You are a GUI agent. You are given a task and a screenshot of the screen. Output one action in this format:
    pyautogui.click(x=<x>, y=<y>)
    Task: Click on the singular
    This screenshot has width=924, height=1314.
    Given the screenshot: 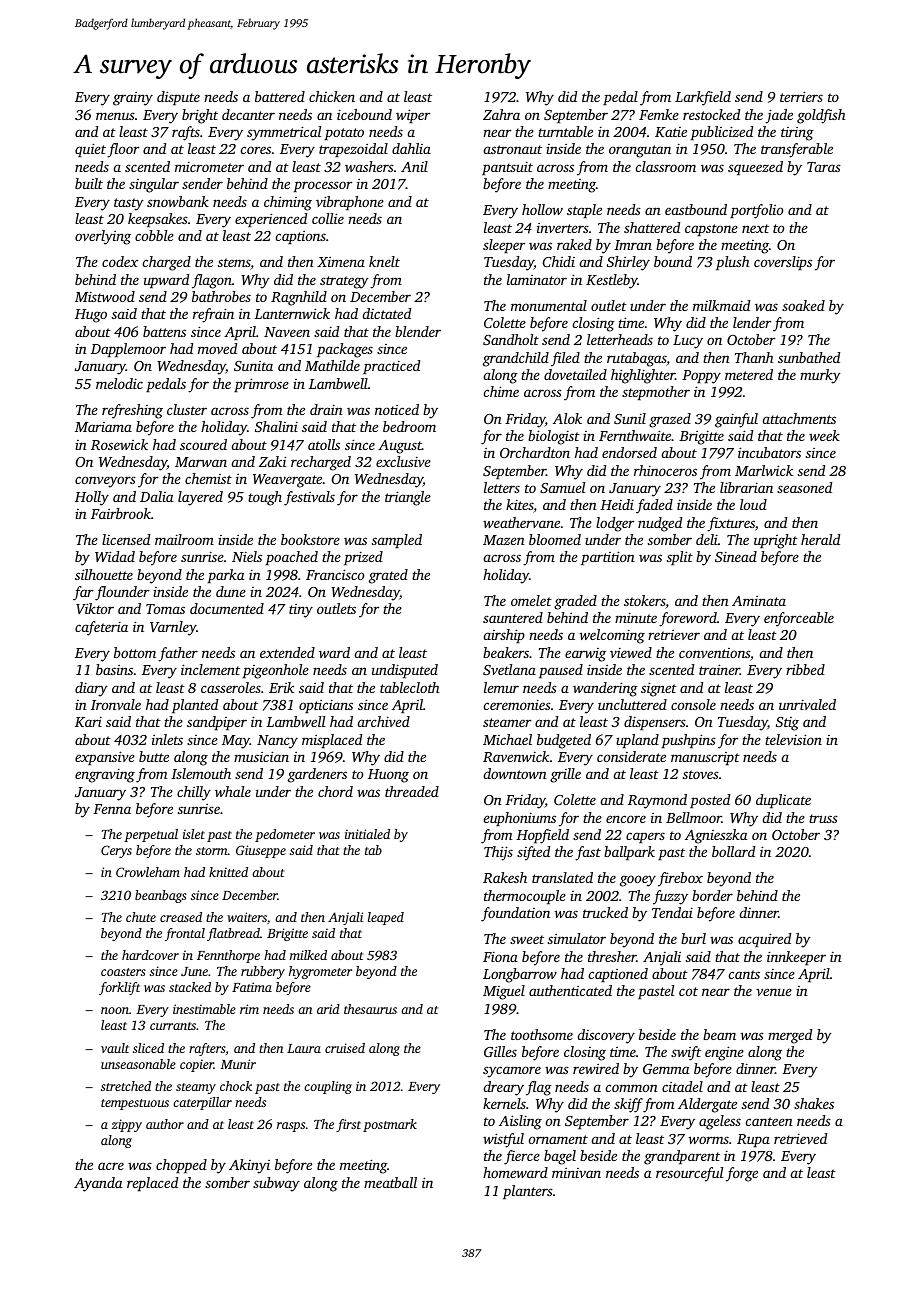 What is the action you would take?
    pyautogui.click(x=154, y=185)
